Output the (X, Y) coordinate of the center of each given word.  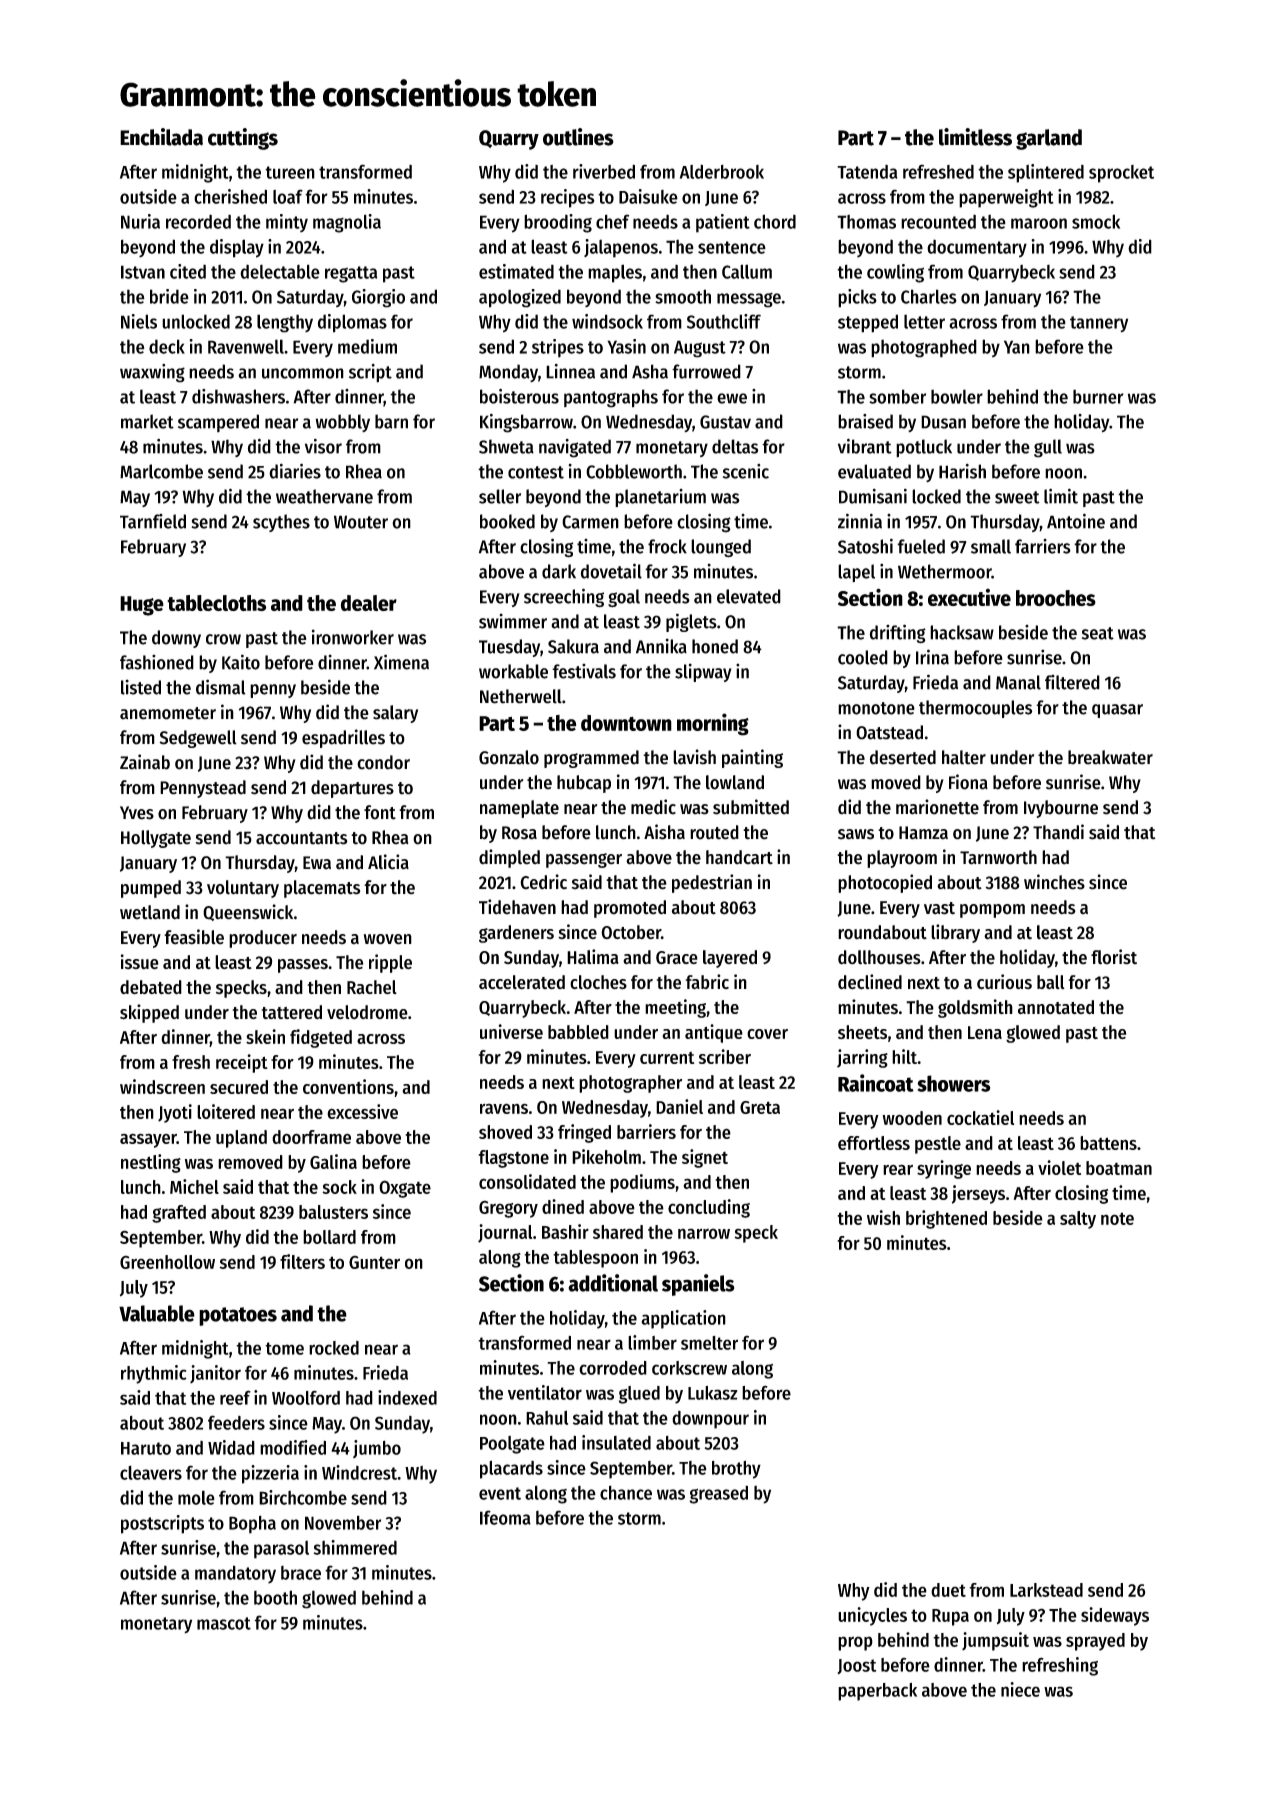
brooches (1056, 598)
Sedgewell (198, 739)
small (991, 546)
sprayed (1095, 1642)
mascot (224, 1623)
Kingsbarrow (526, 423)
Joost (856, 1666)
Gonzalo (509, 757)
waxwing (152, 373)
